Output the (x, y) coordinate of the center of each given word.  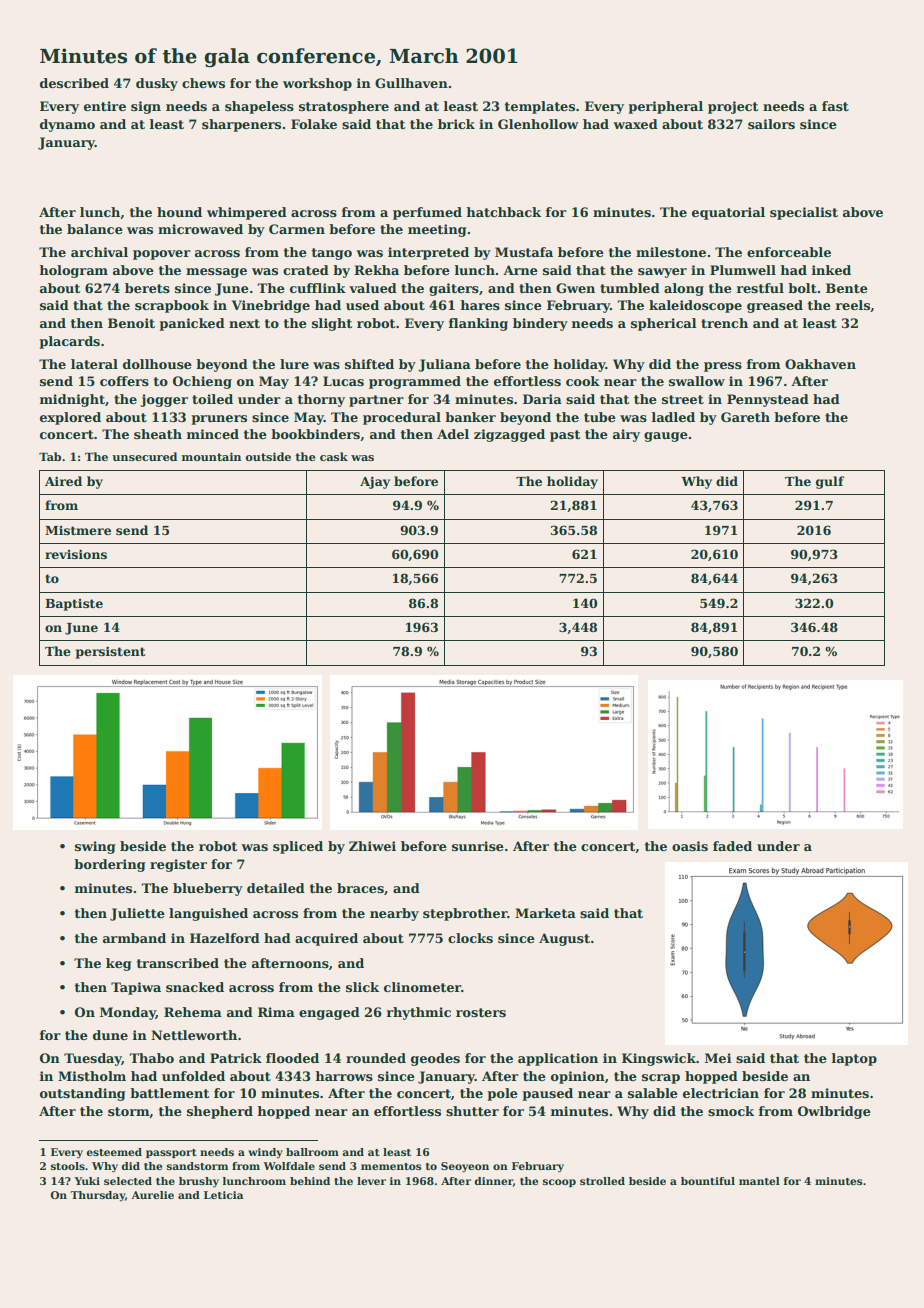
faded (732, 846)
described (74, 83)
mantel (759, 1181)
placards (70, 342)
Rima (276, 1012)
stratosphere (344, 107)
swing (95, 847)
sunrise (478, 846)
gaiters (454, 289)
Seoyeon (465, 1167)
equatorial (728, 213)
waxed (635, 124)
